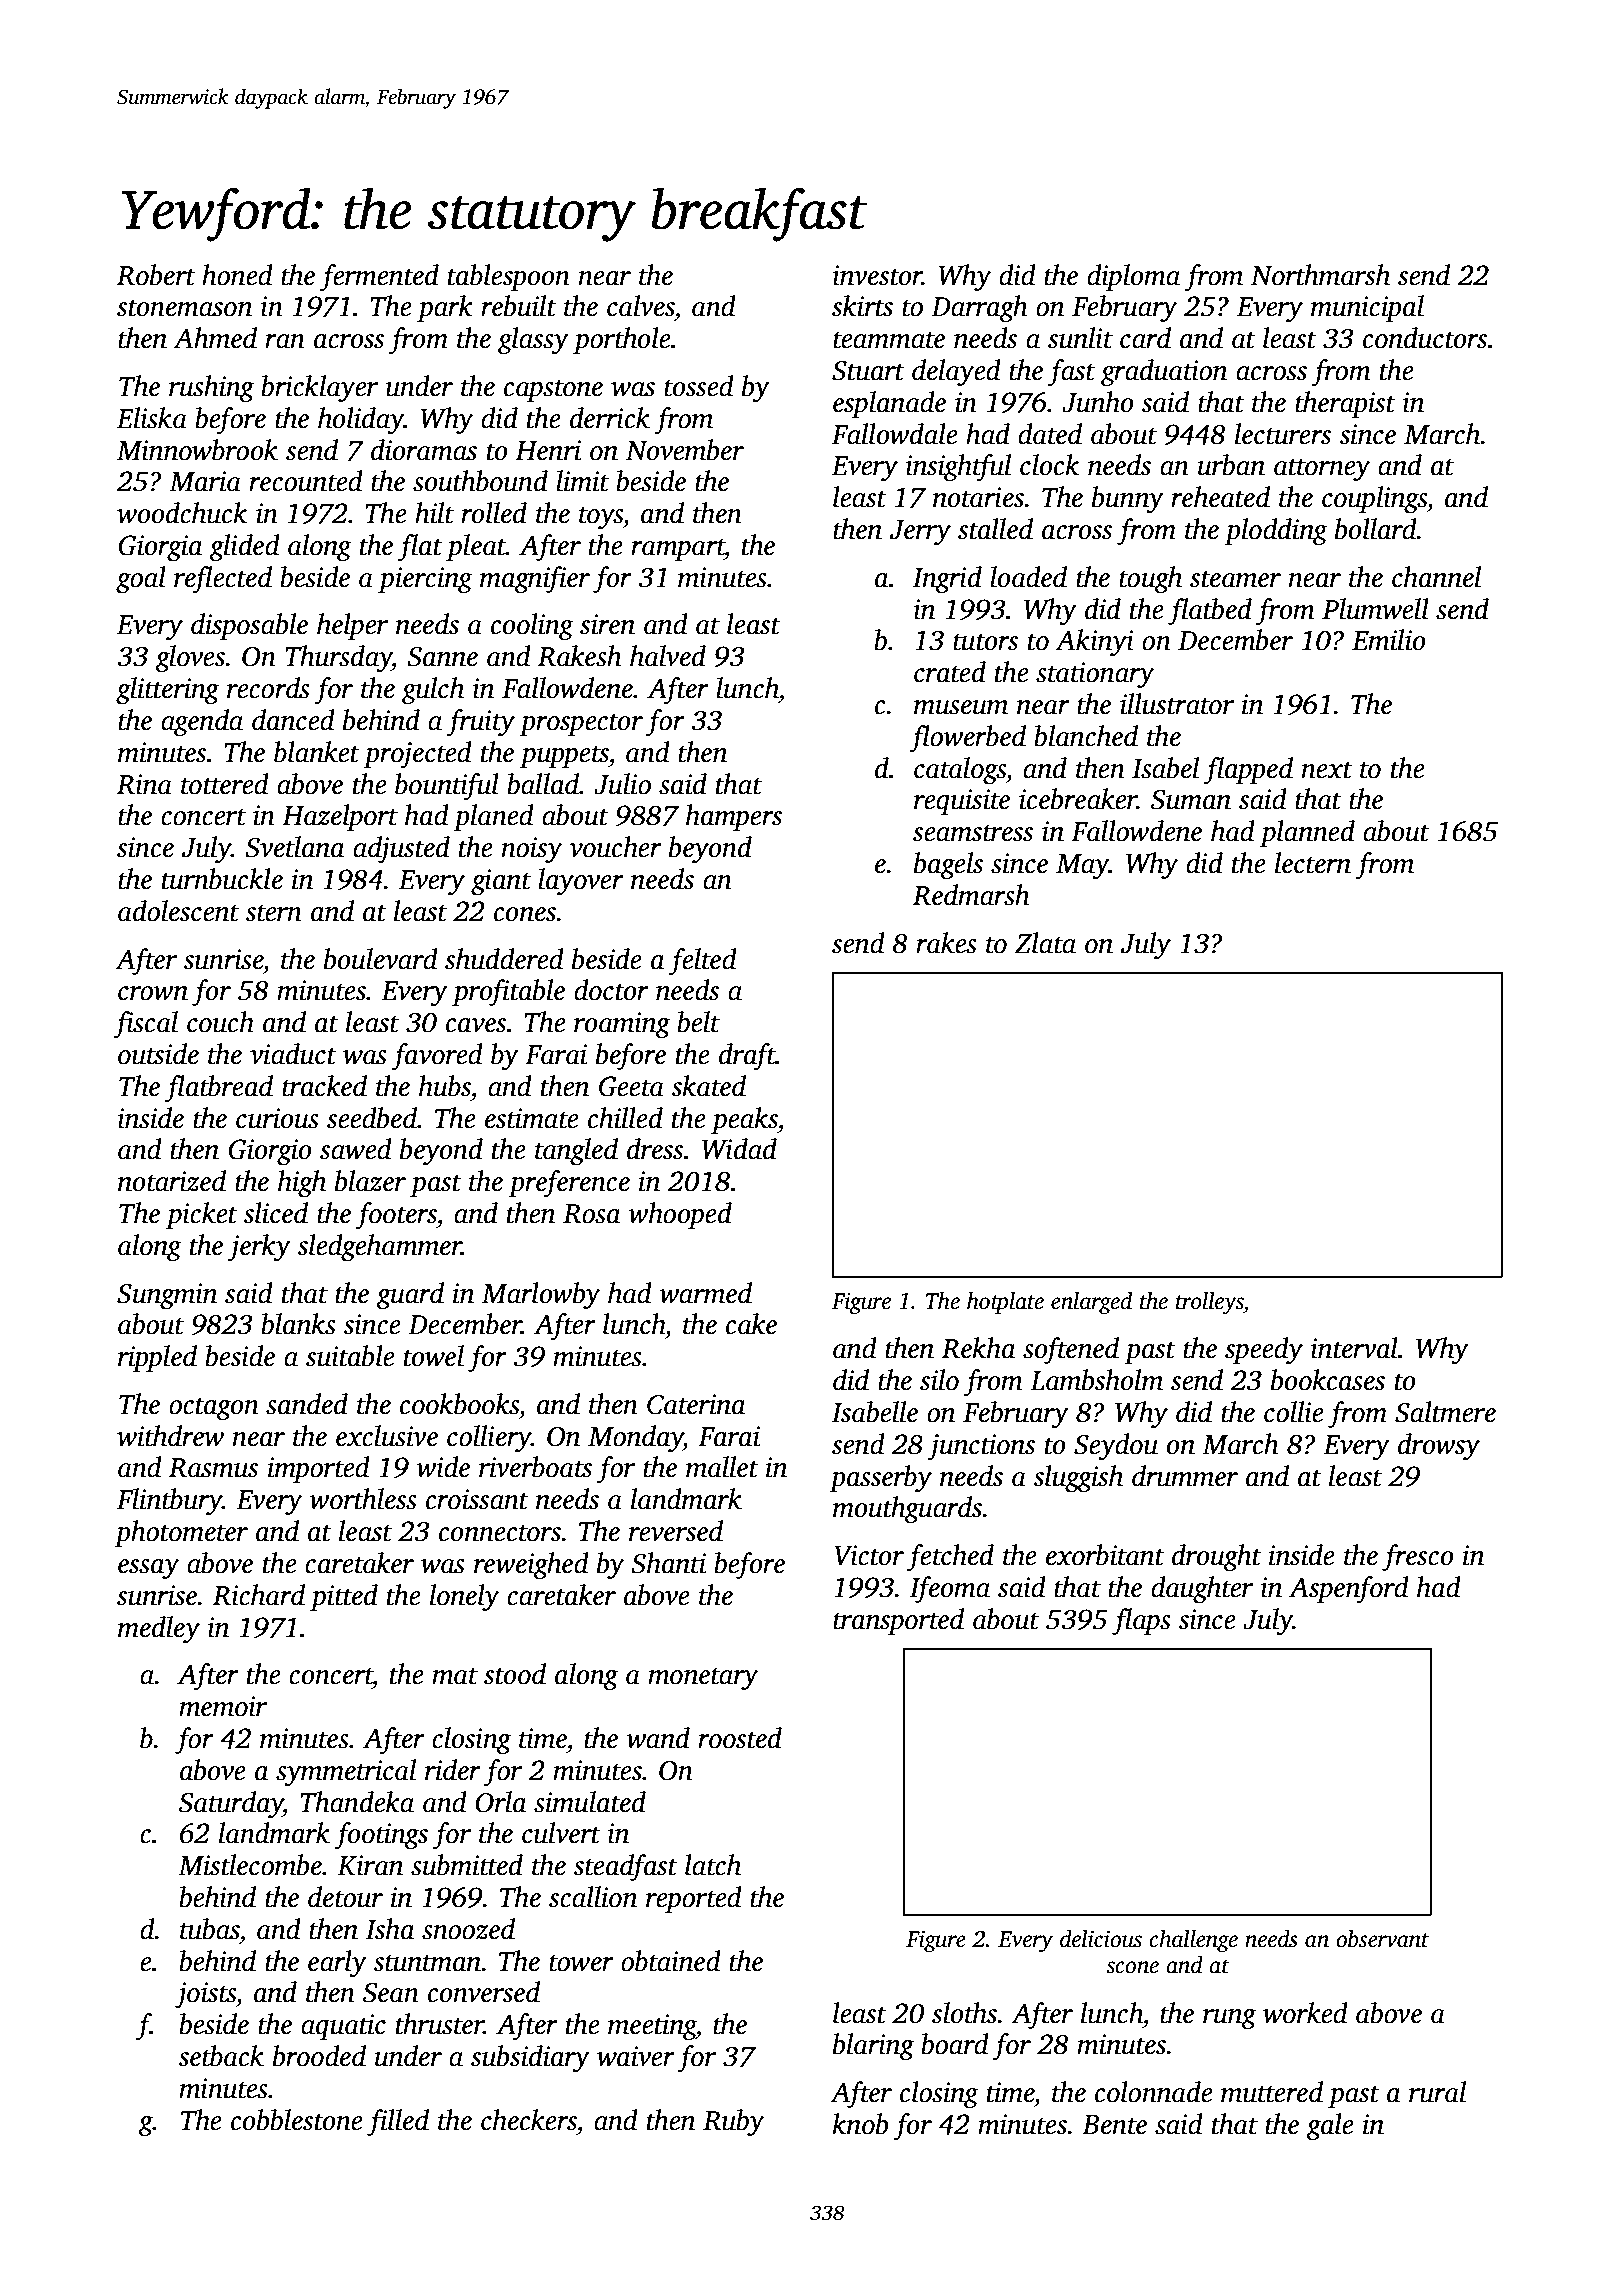 The image size is (1620, 2292). I want to click on Northmarsh, so click(1320, 275).
